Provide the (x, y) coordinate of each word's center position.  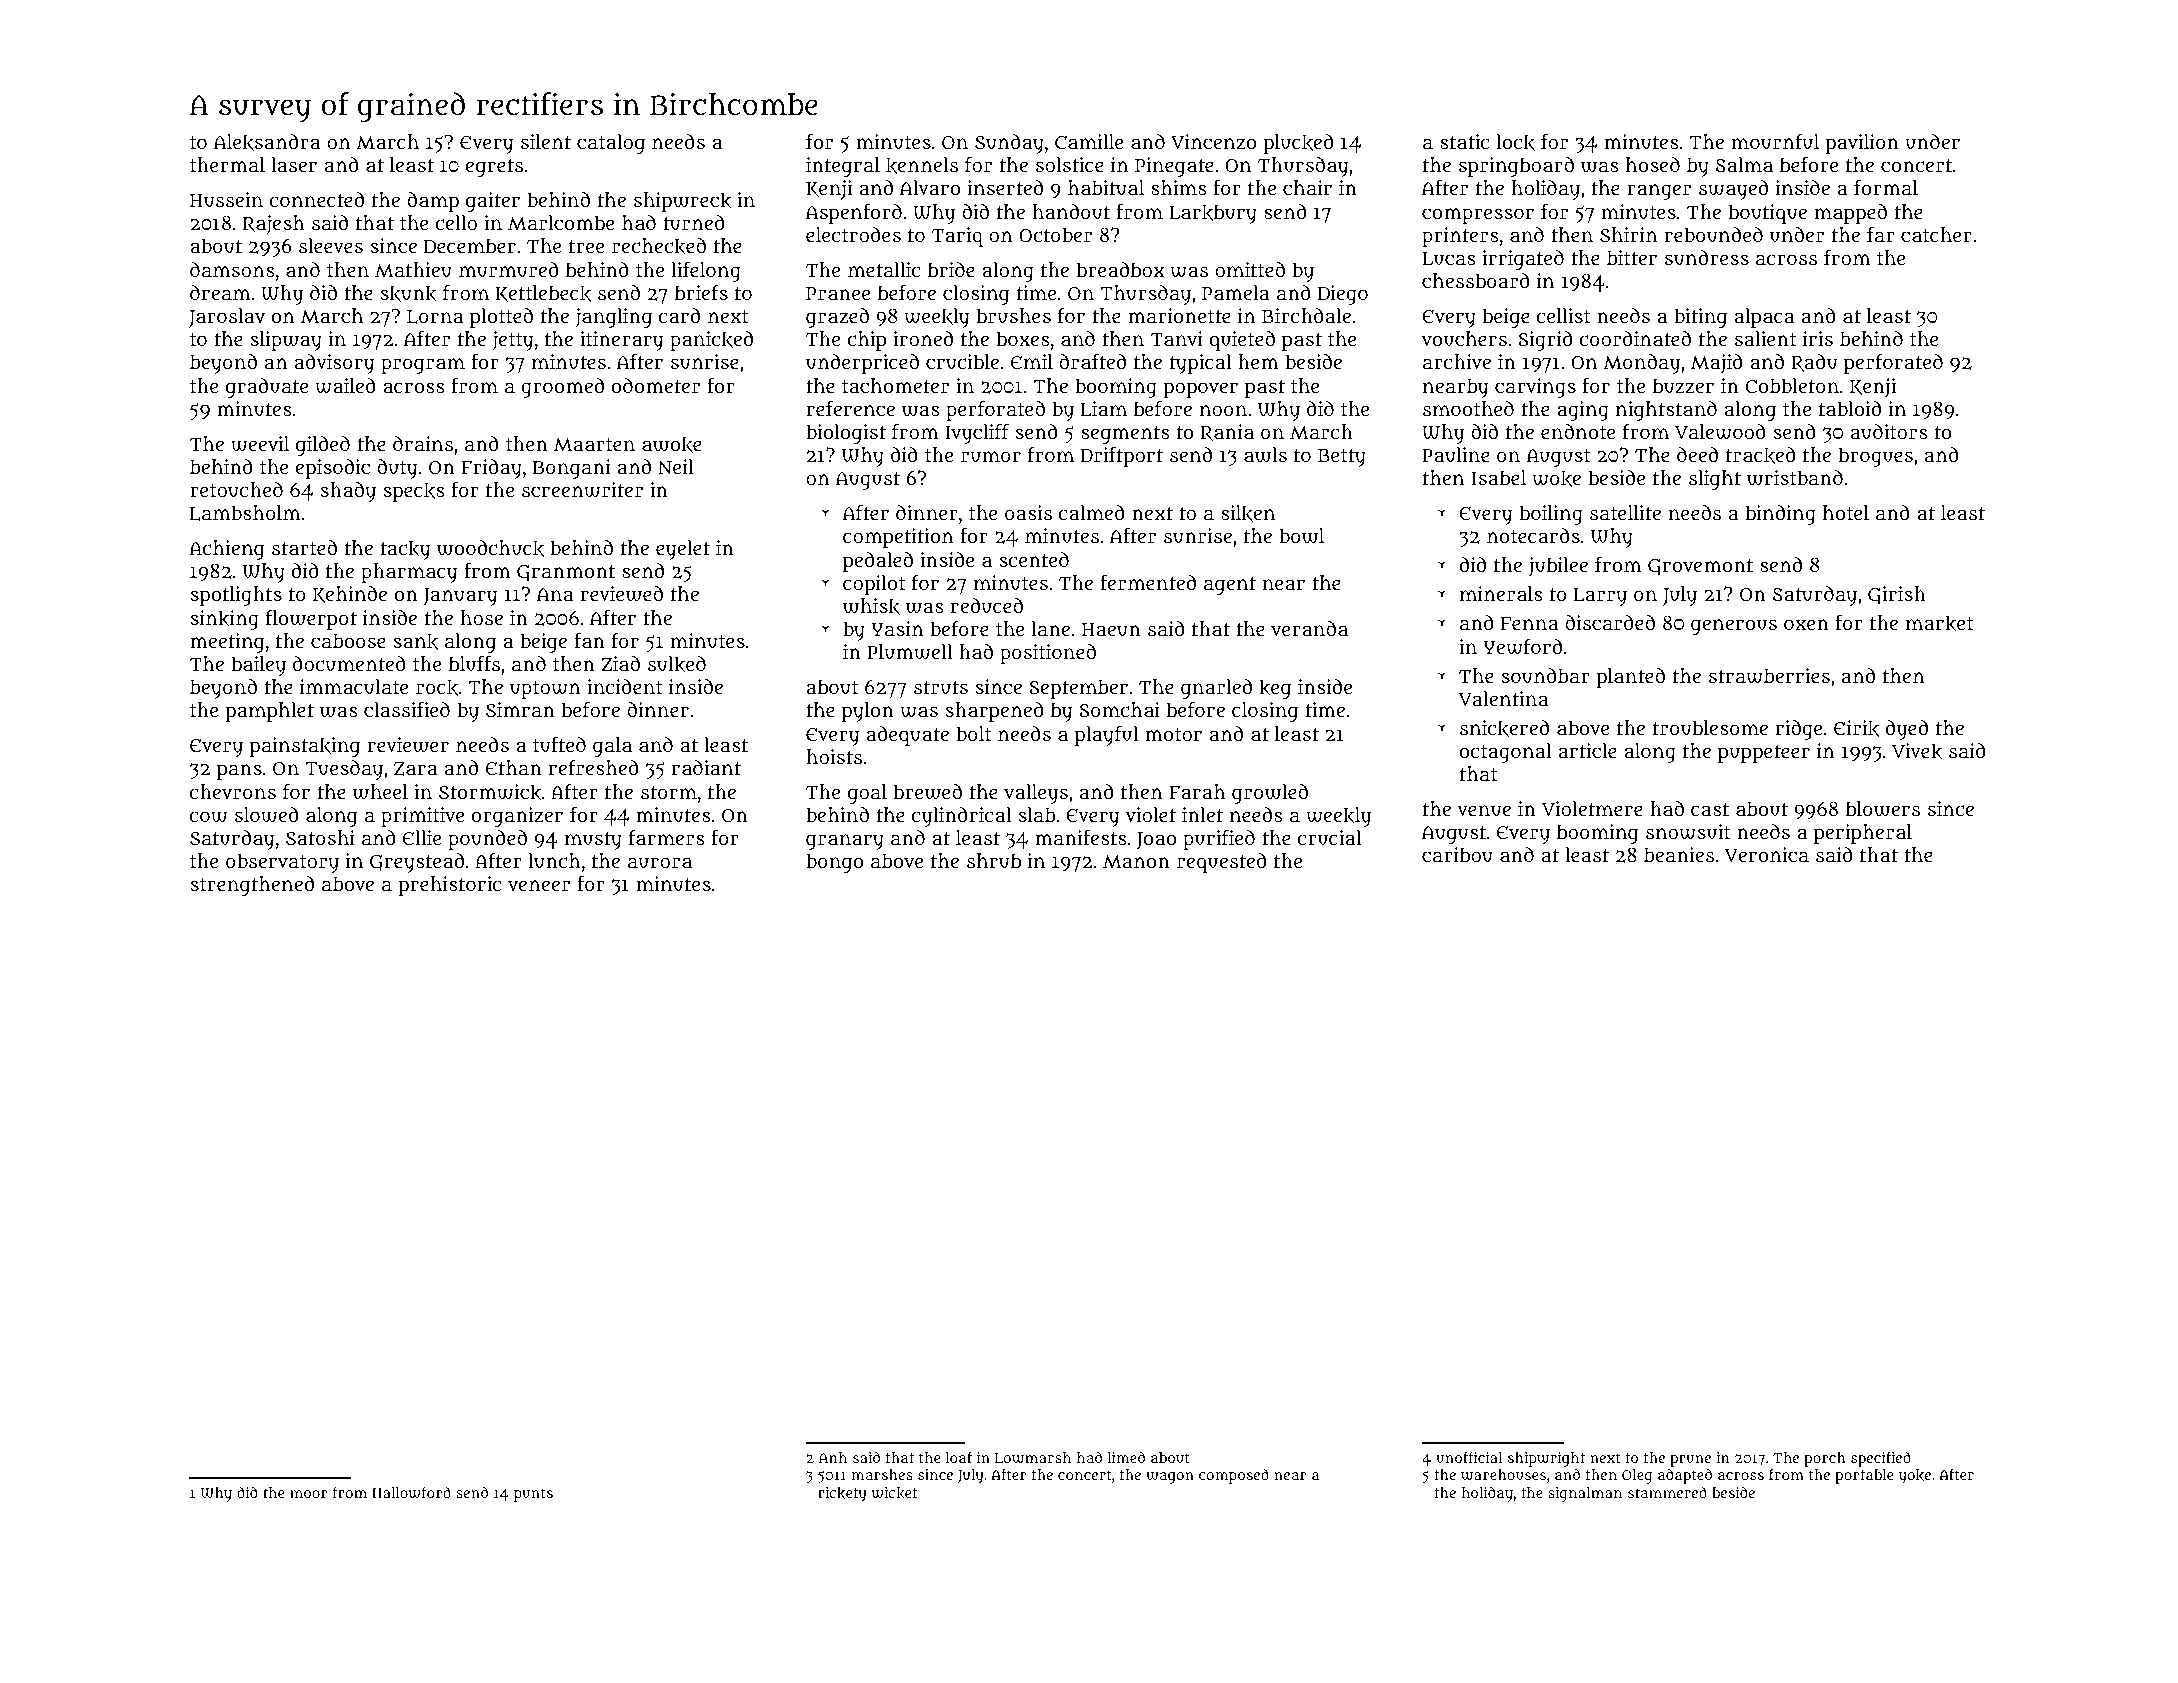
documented (349, 663)
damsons (232, 269)
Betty (1342, 458)
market (1940, 623)
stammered (1667, 1492)
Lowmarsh (1033, 1458)
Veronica (1767, 855)
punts (533, 1495)
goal (867, 794)
